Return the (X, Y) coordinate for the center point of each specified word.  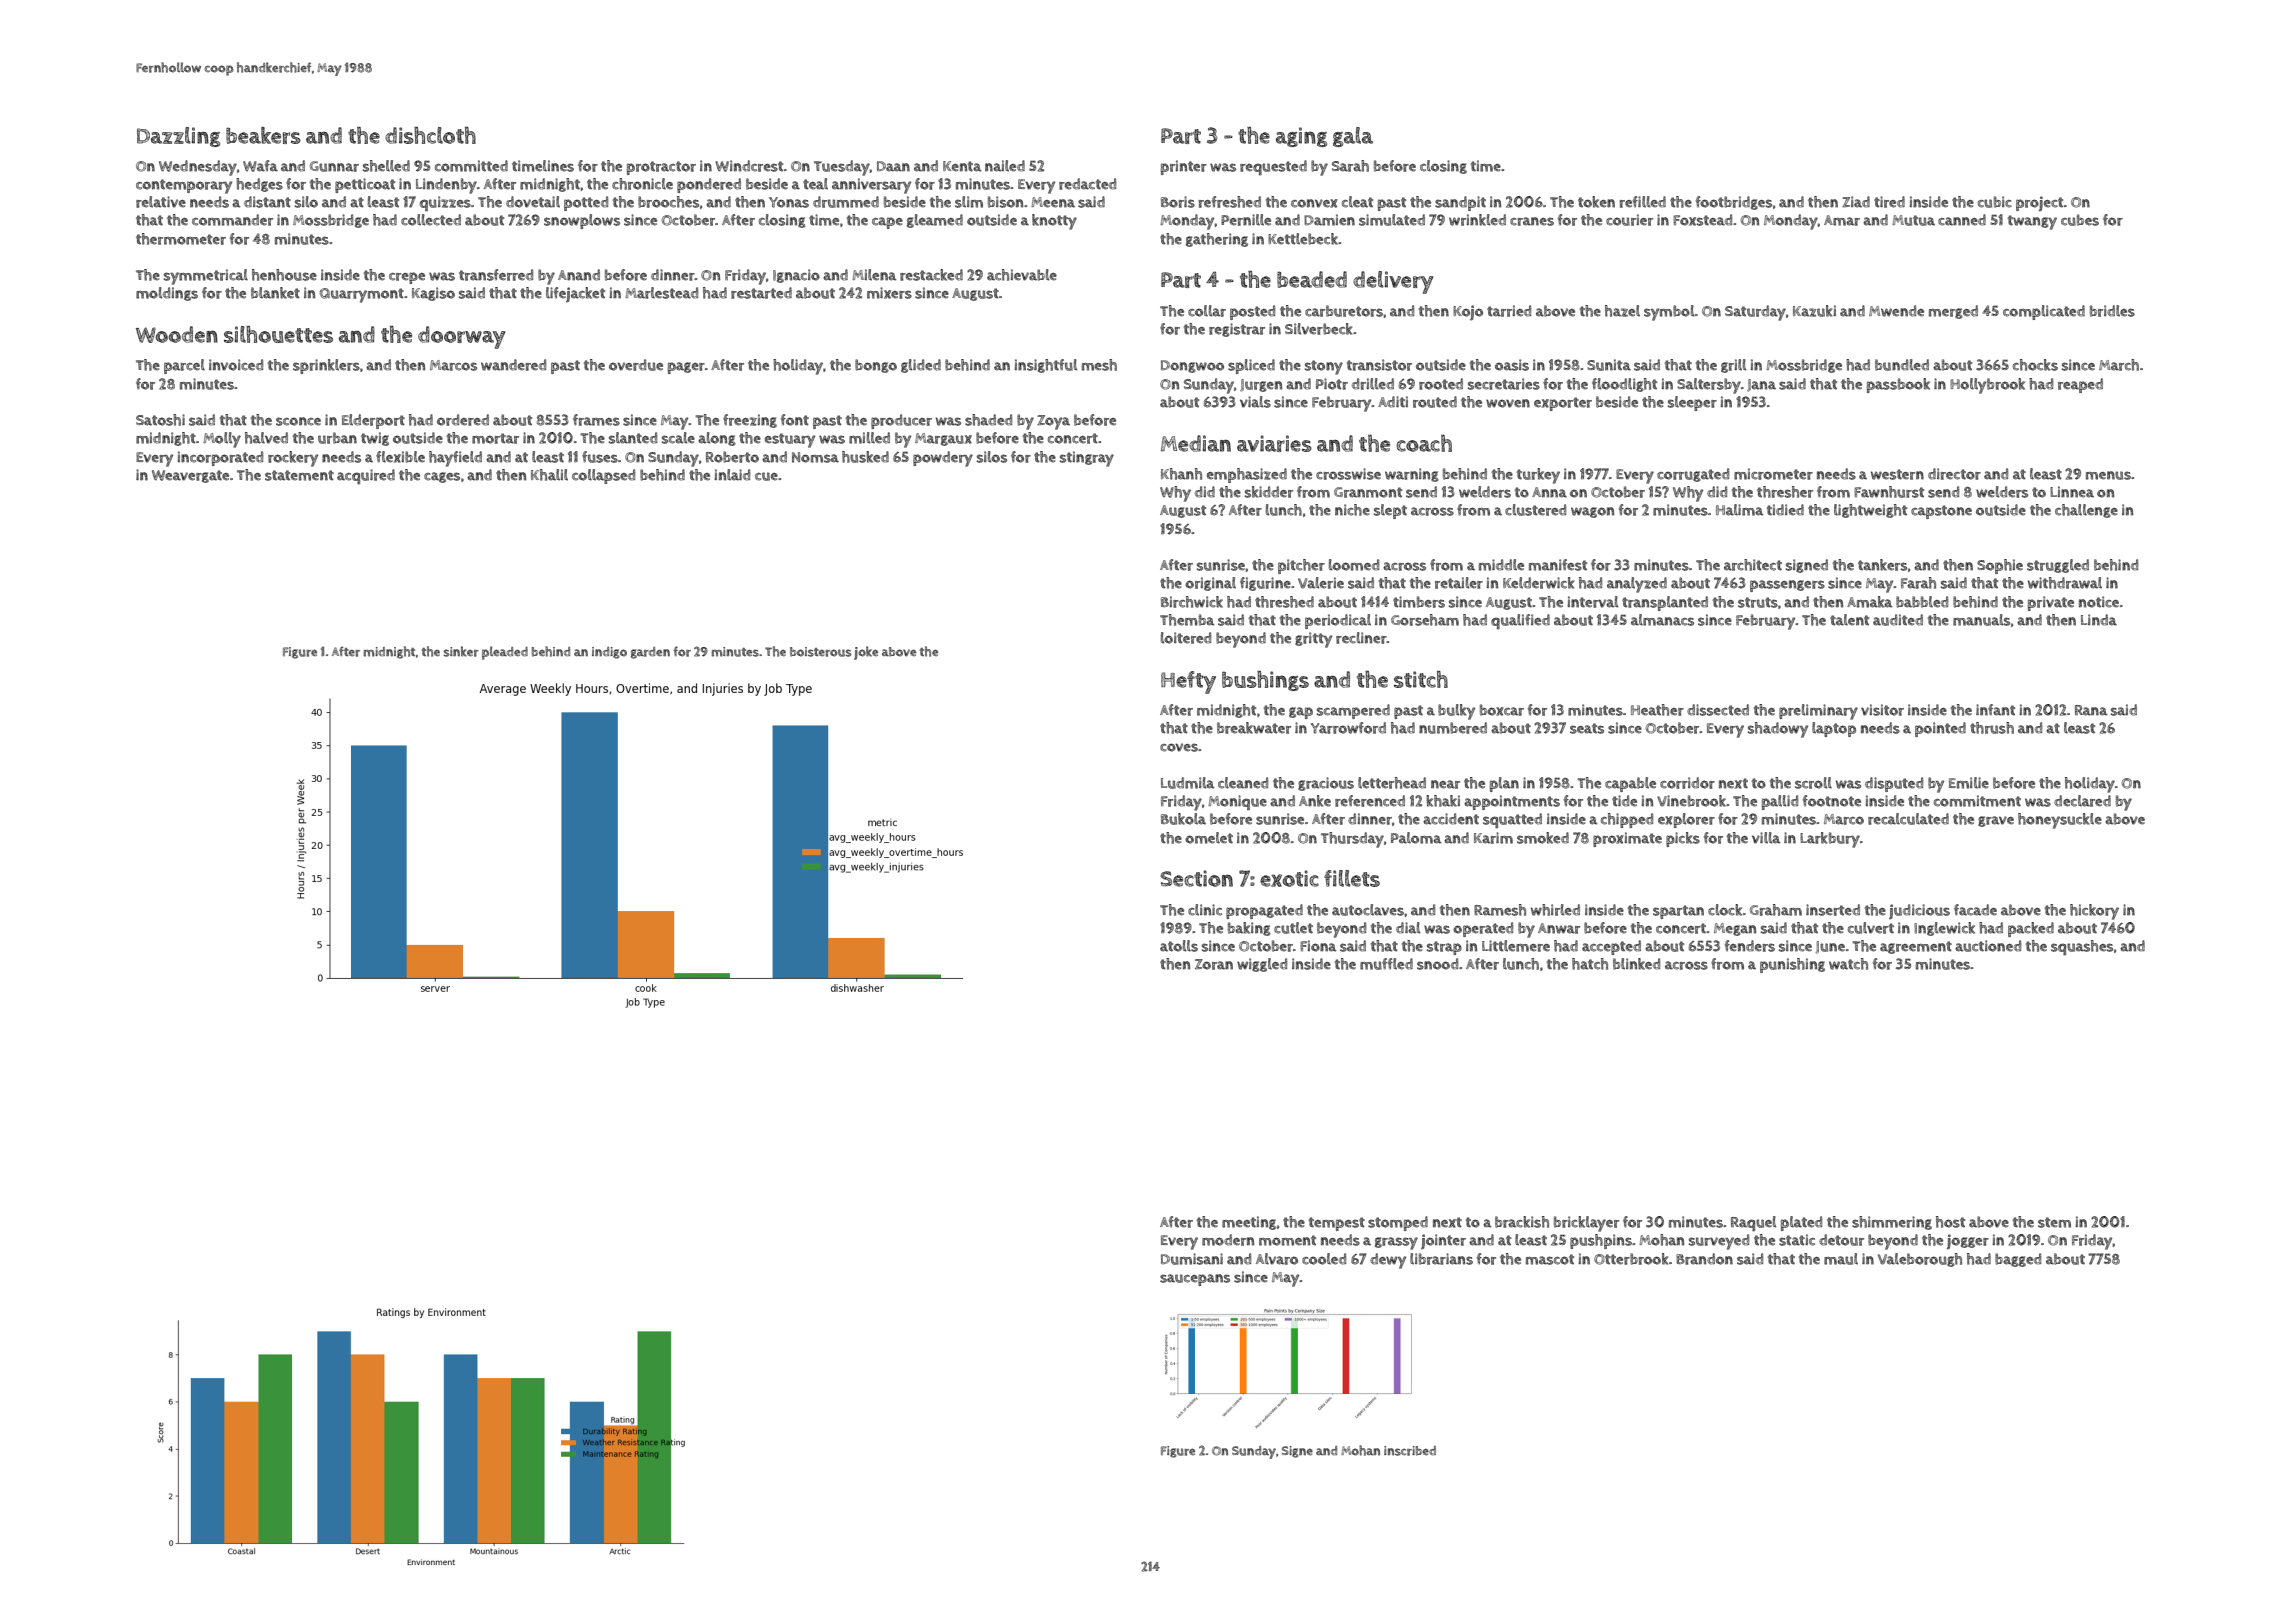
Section (1196, 878)
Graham (1776, 910)
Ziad (1856, 202)
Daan (893, 166)
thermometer (181, 239)
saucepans (1195, 1280)
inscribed (1410, 1451)
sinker (461, 651)
